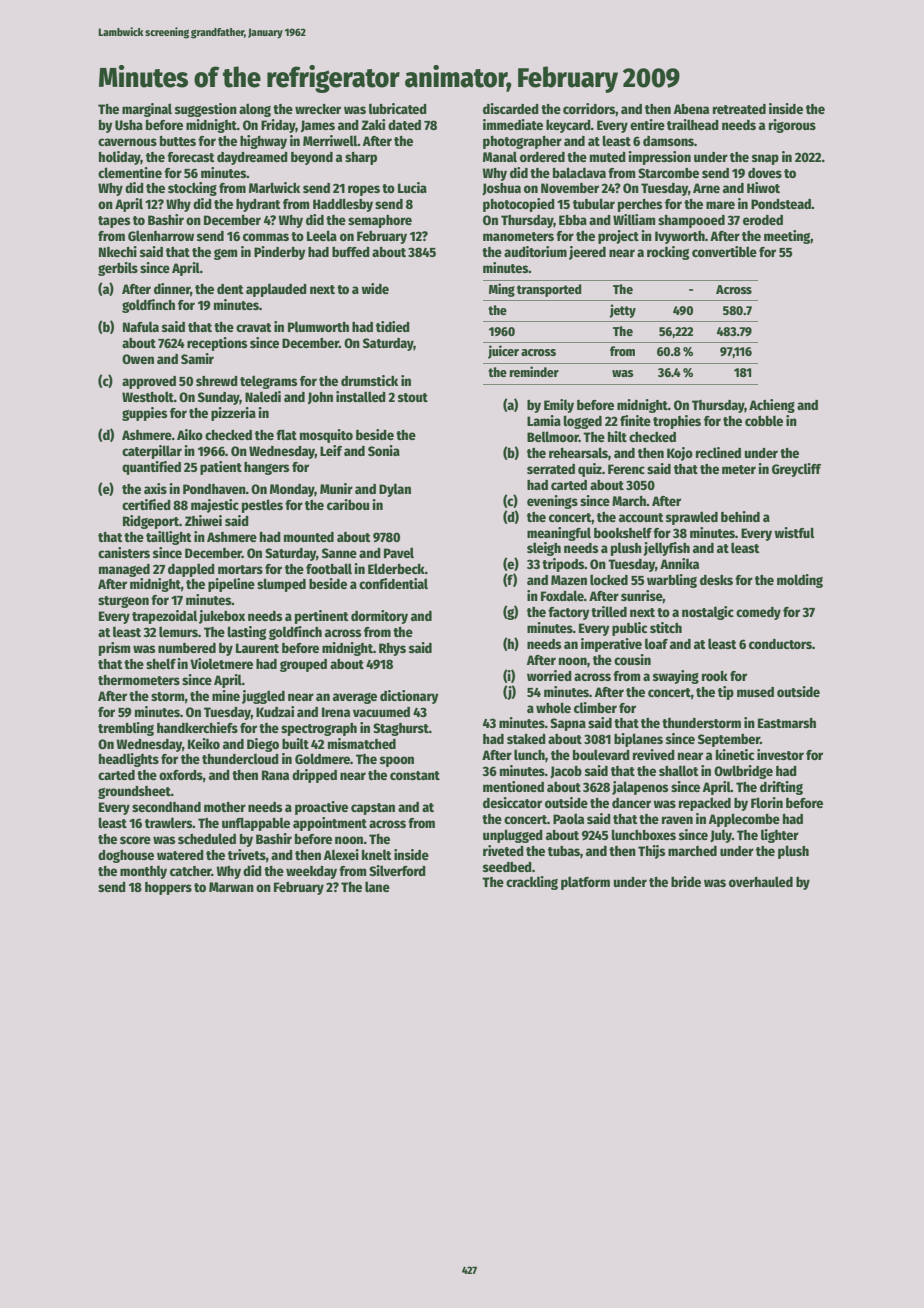  I want to click on buffed, so click(351, 252).
